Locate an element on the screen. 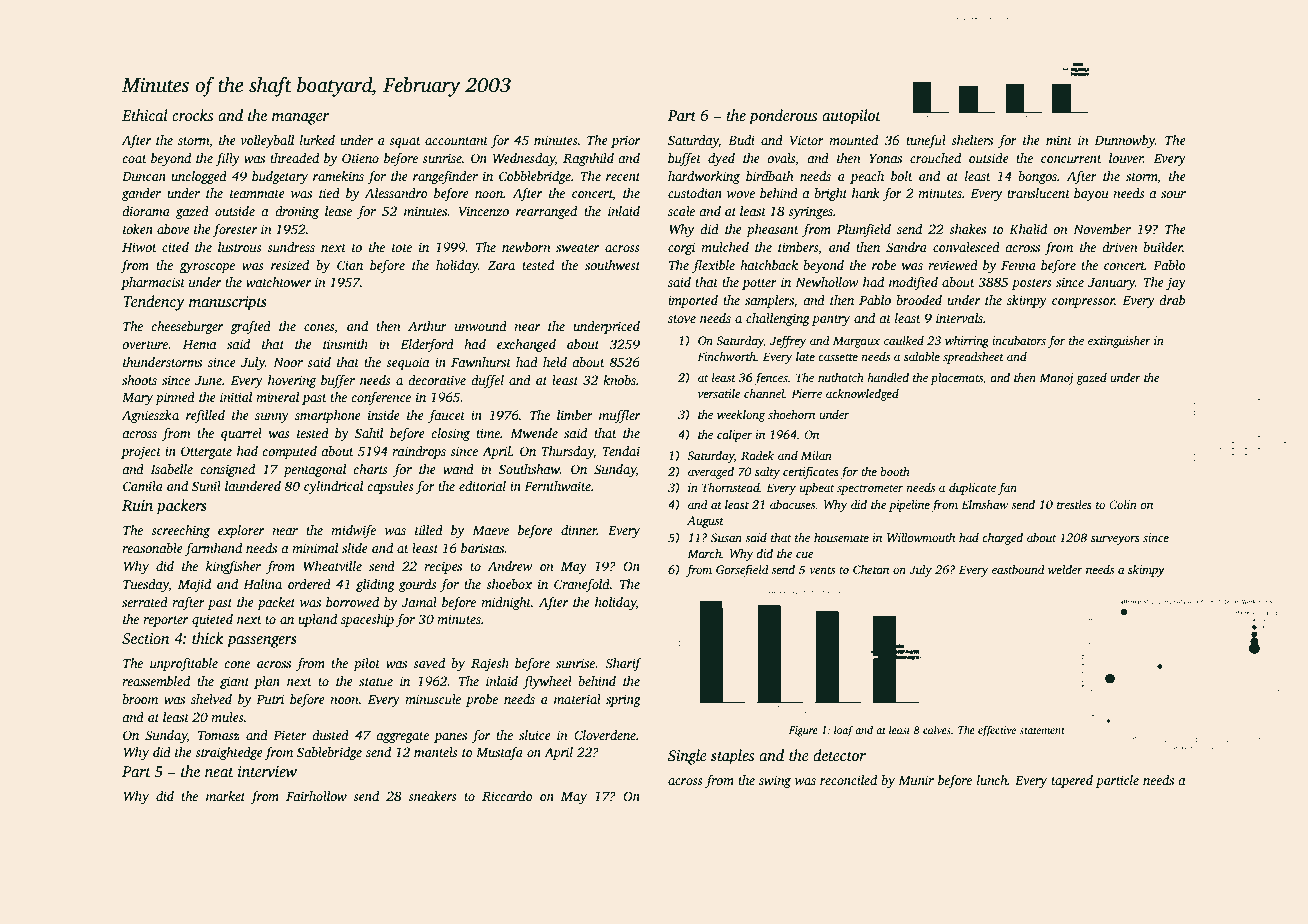  Colin is located at coordinates (1123, 504).
